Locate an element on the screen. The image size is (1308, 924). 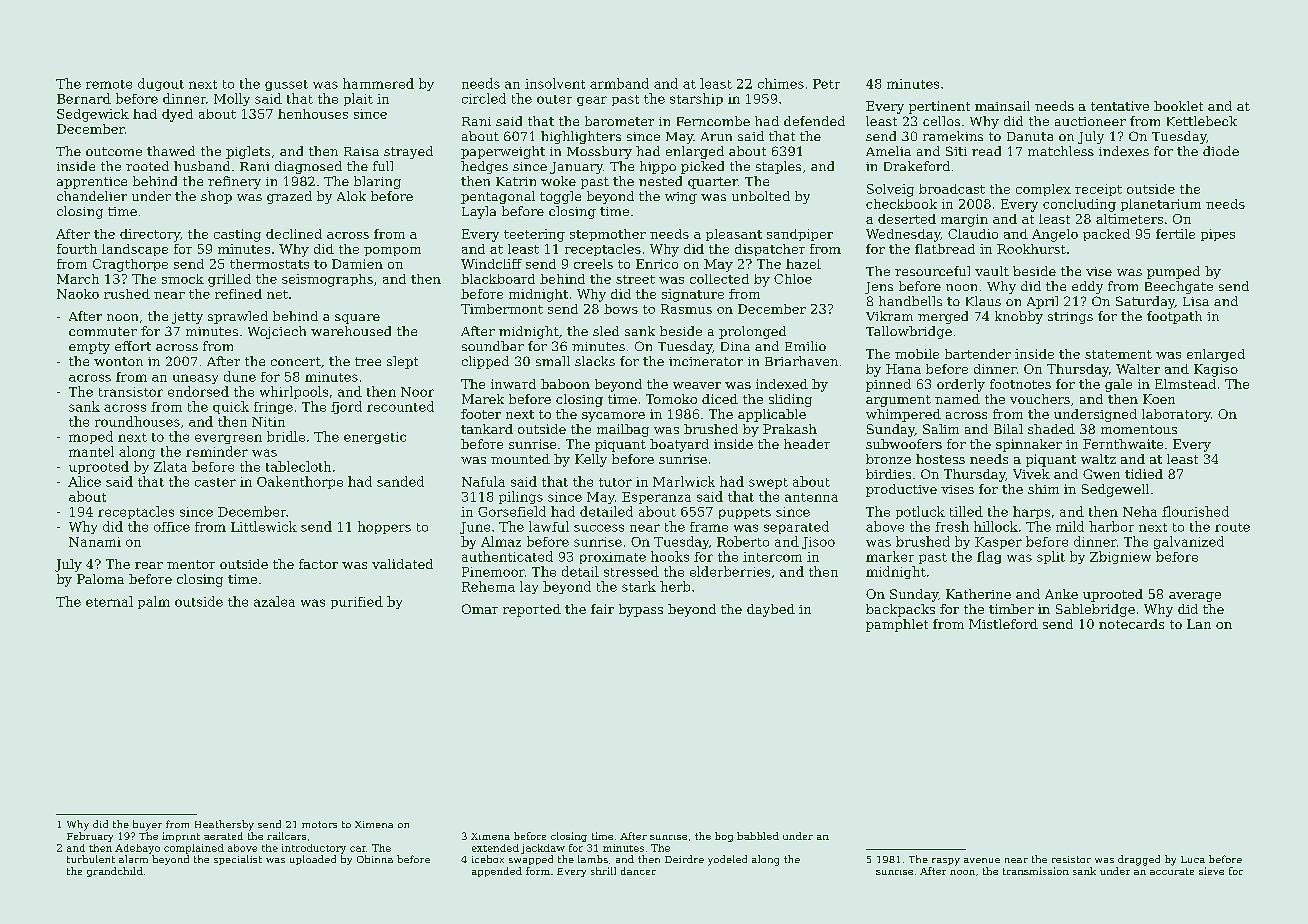
Danuta is located at coordinates (1030, 136).
